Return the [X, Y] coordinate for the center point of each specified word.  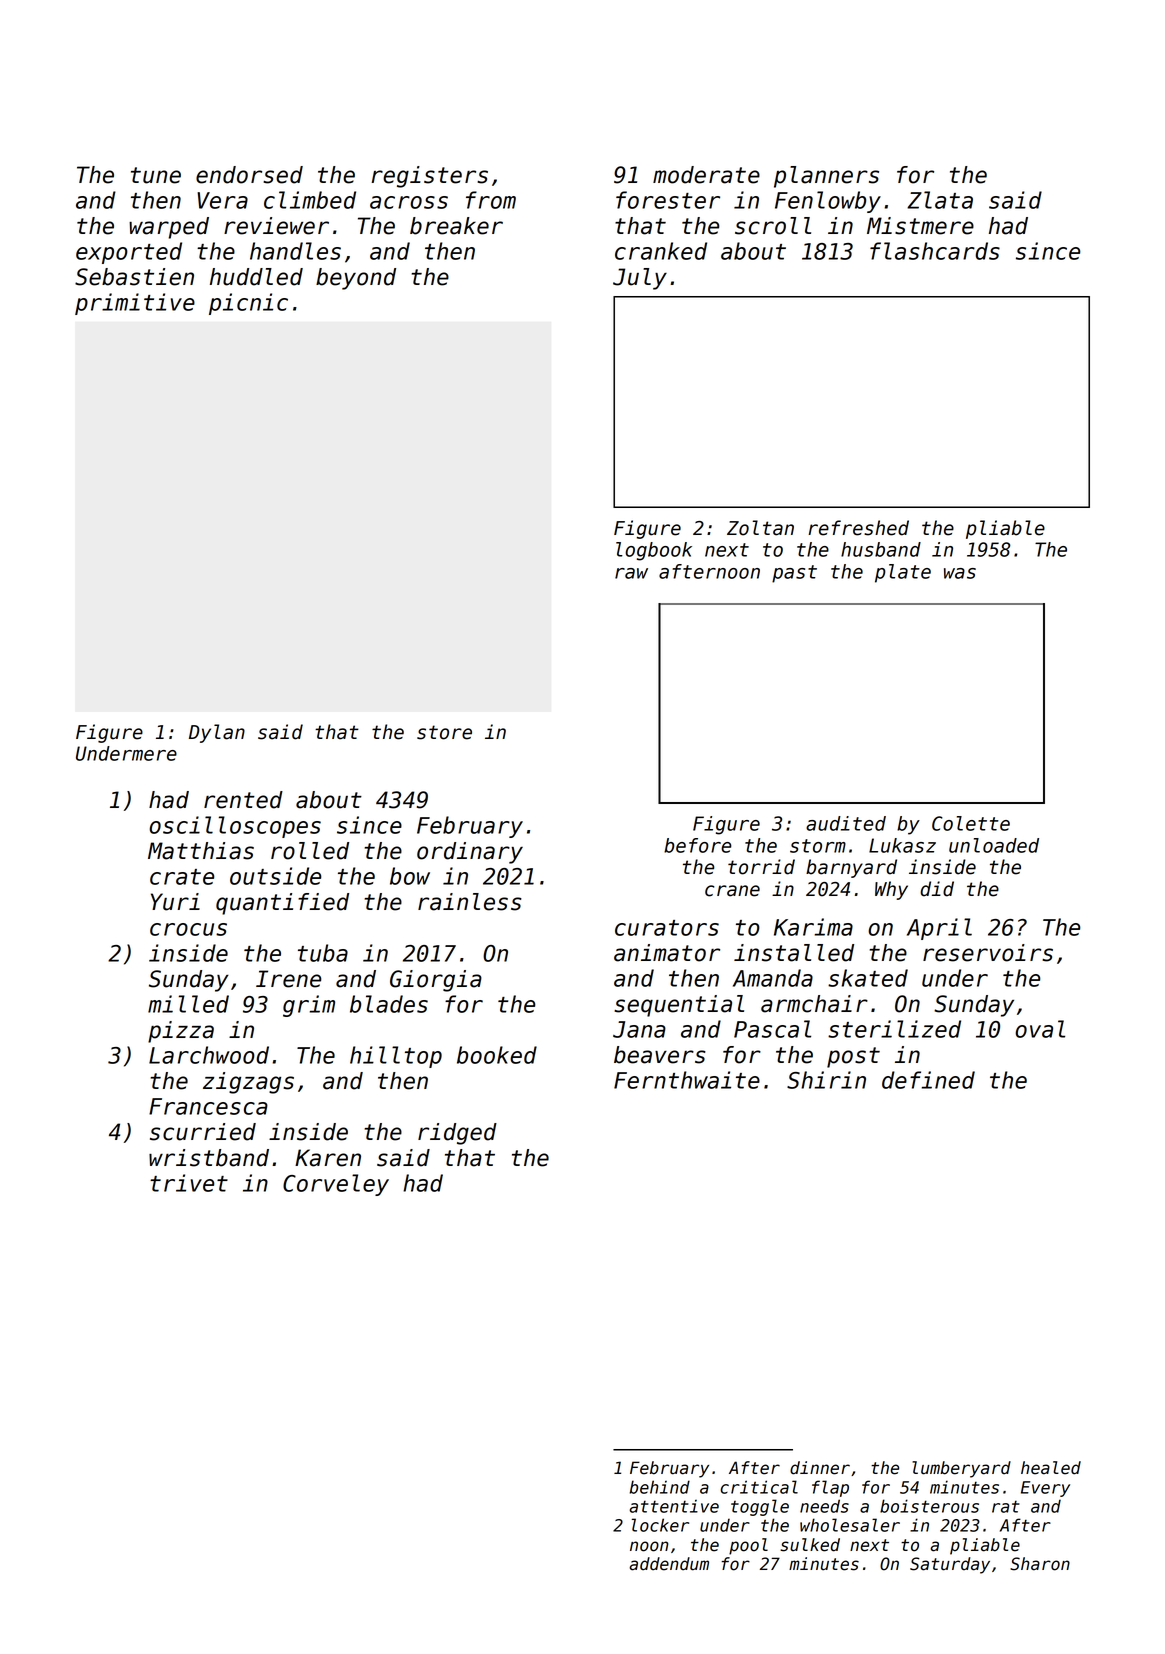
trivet [189, 1183]
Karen [328, 1158]
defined [928, 1080]
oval [1040, 1029]
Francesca [208, 1106]
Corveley [336, 1185]
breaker [456, 226]
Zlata [940, 200]
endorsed [249, 175]
